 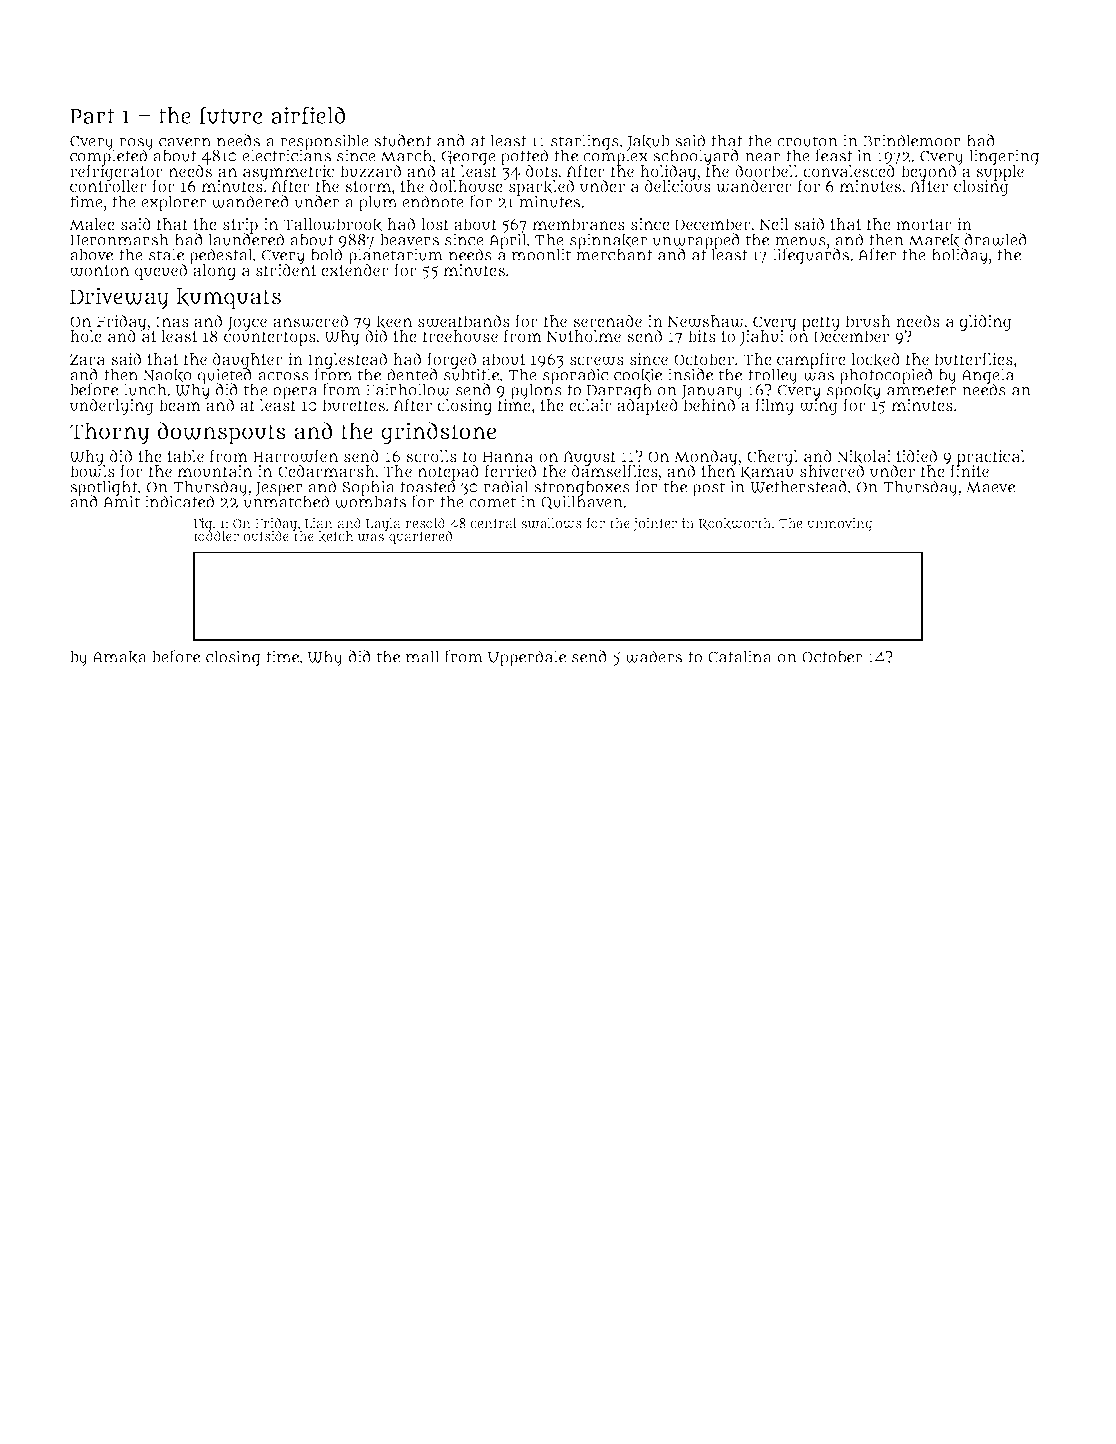 What do you see at coordinates (990, 487) in the screenshot?
I see `Maeve` at bounding box center [990, 487].
